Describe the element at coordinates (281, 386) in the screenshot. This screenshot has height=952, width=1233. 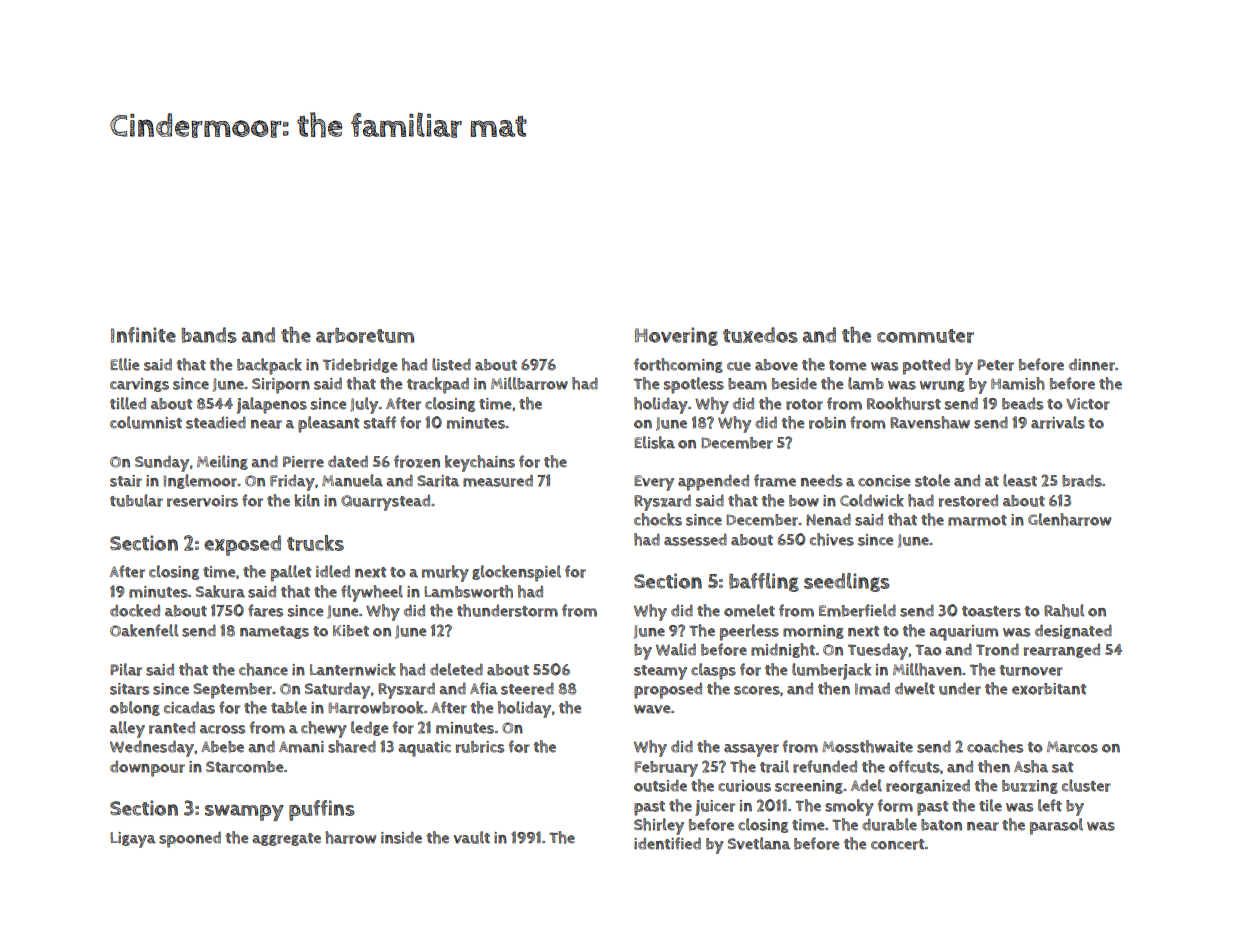
I see `Siriporn` at that location.
